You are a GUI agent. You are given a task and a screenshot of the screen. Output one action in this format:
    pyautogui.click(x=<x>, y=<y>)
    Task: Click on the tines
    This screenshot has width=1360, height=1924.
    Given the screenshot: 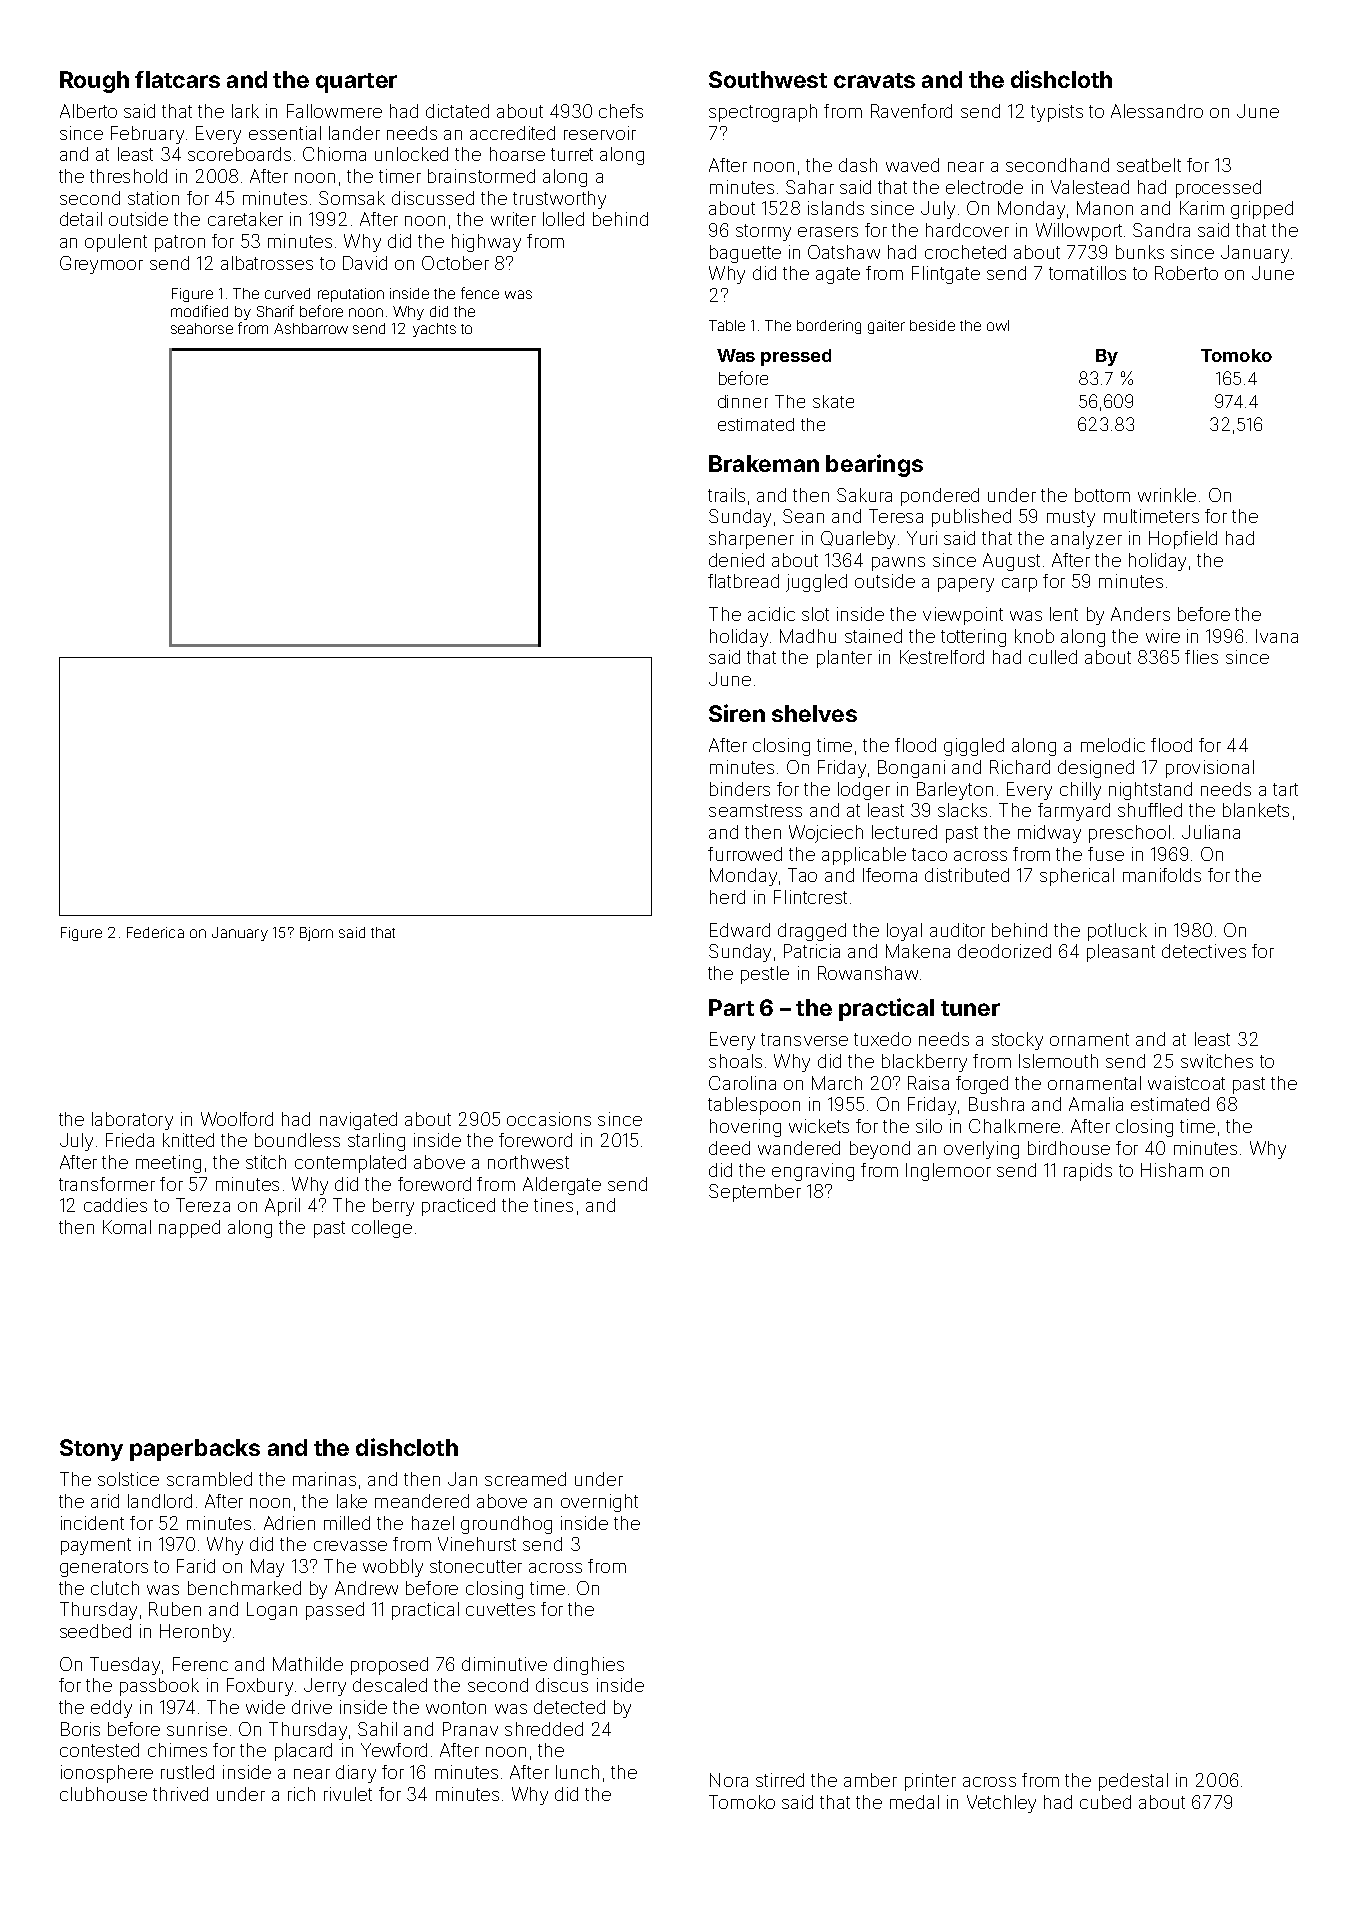 What is the action you would take?
    pyautogui.click(x=553, y=1205)
